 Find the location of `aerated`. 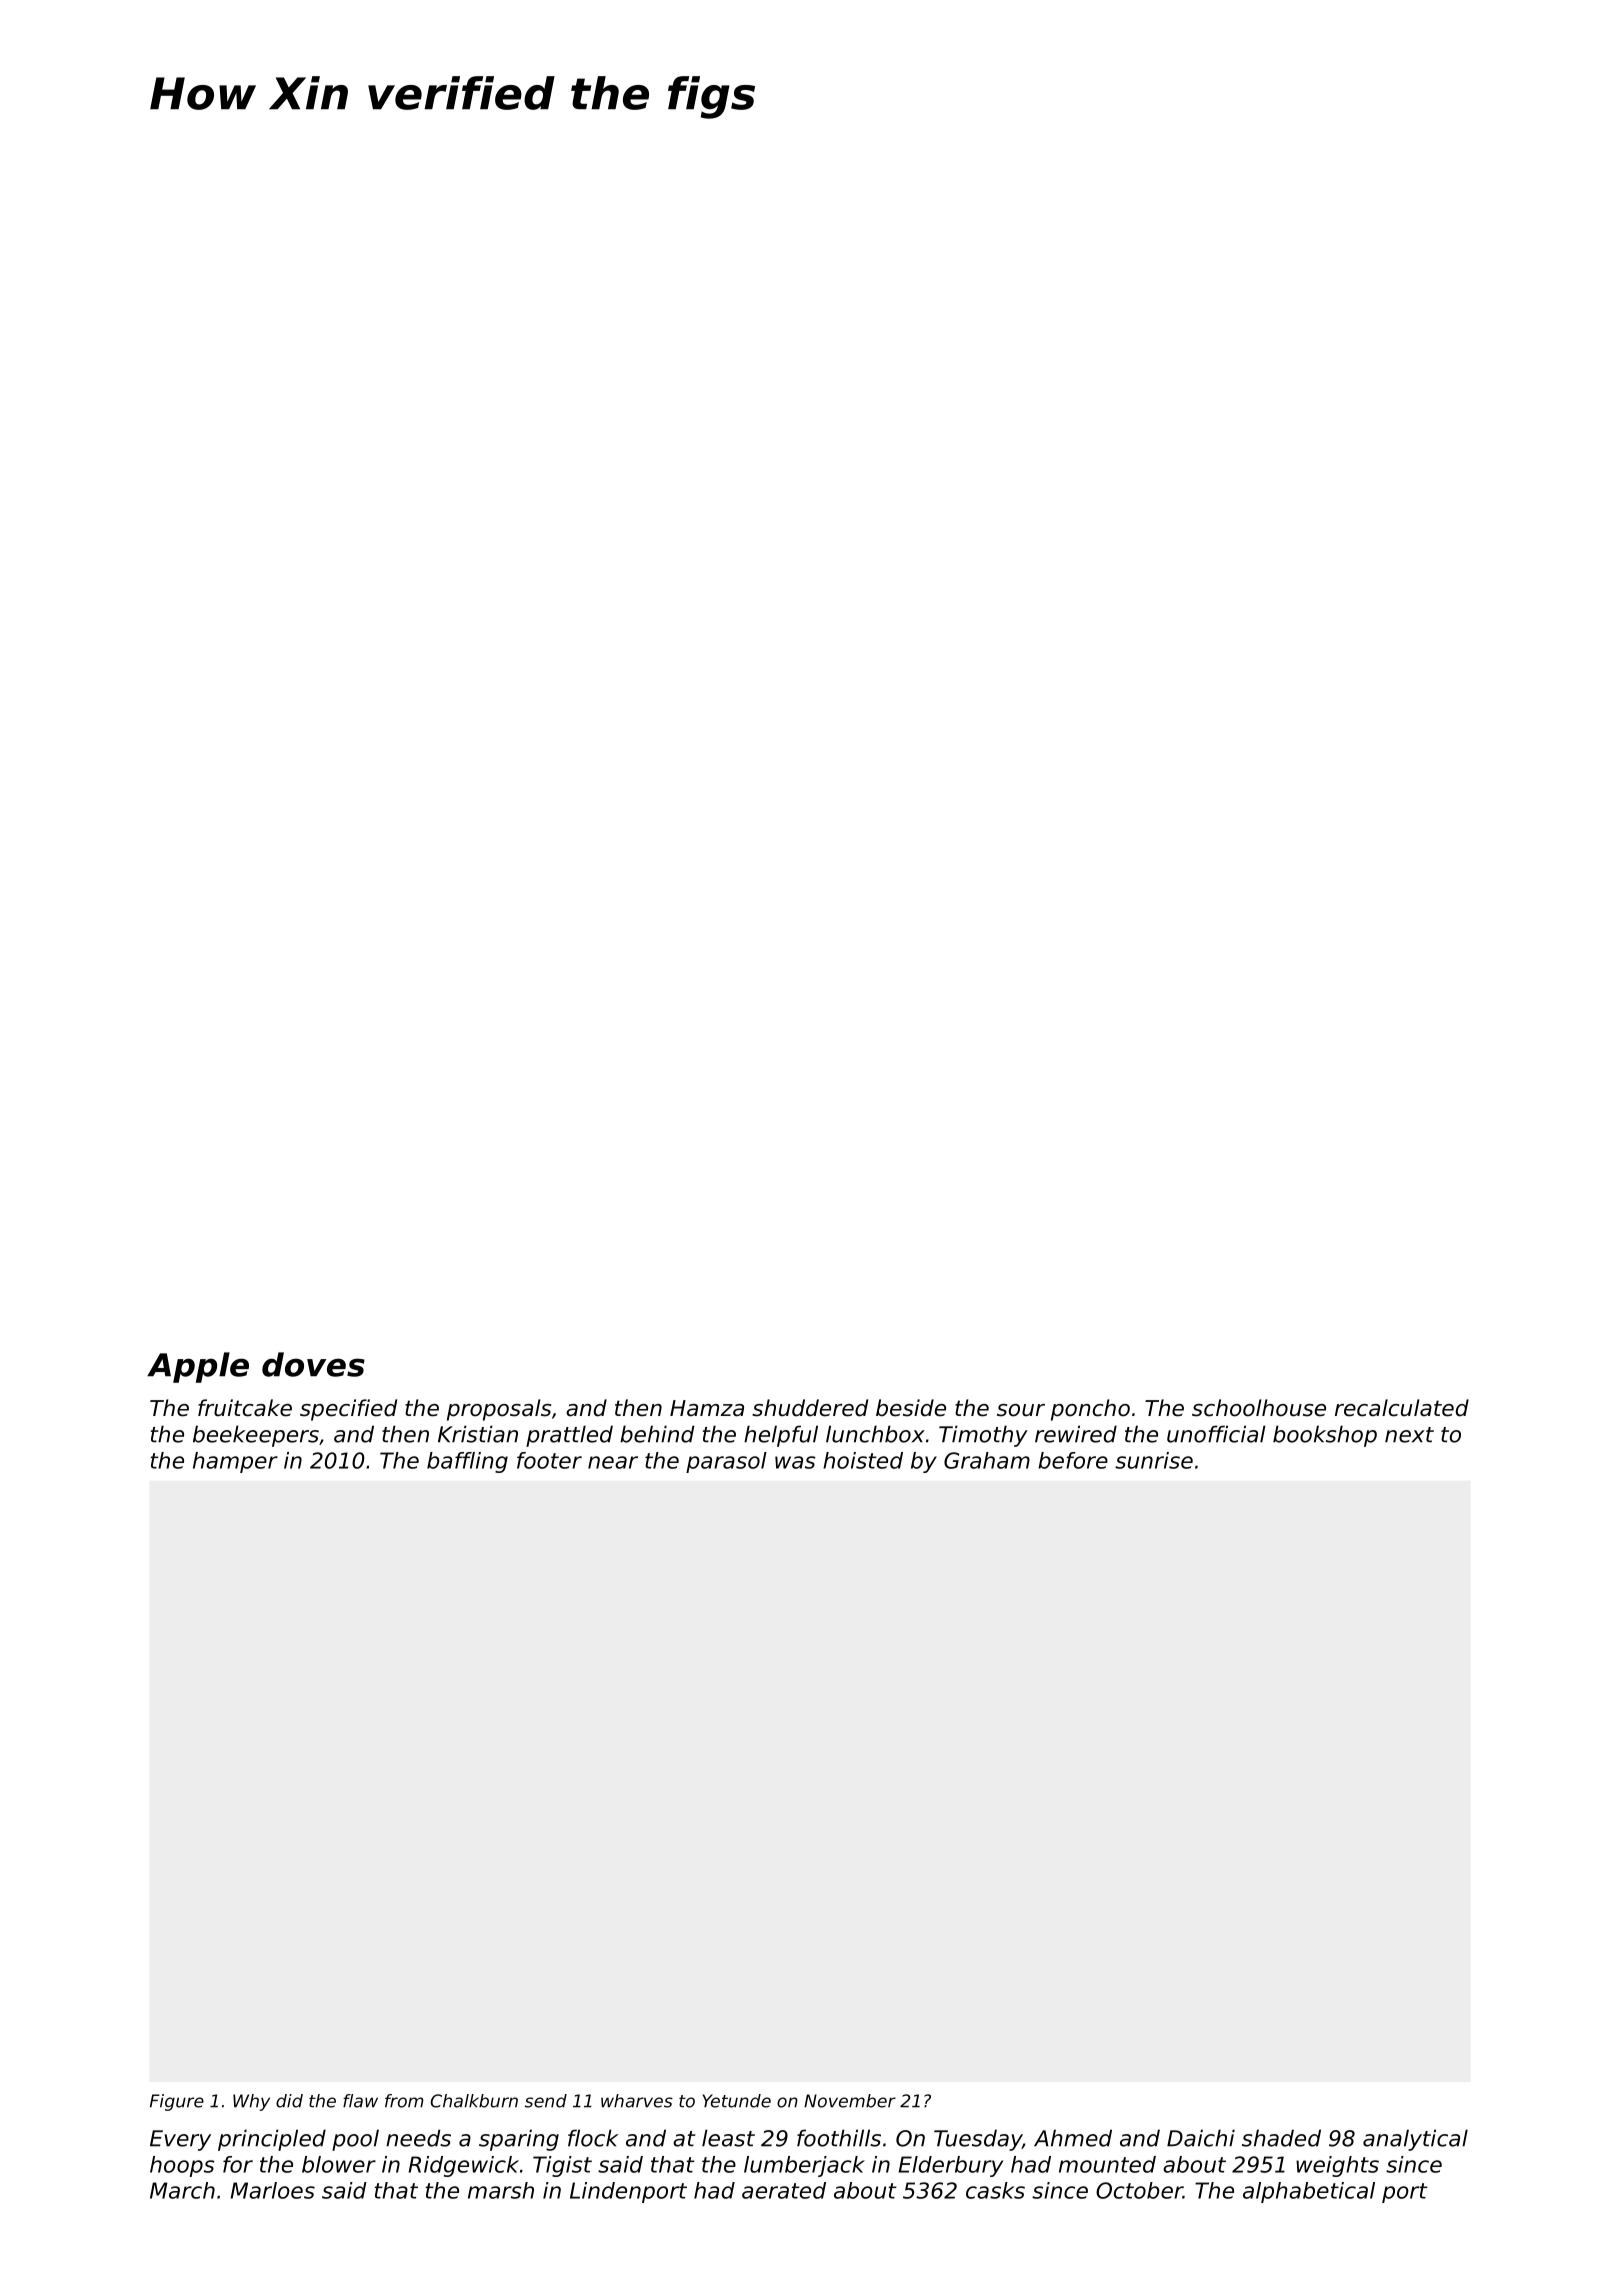

aerated is located at coordinates (784, 2190).
